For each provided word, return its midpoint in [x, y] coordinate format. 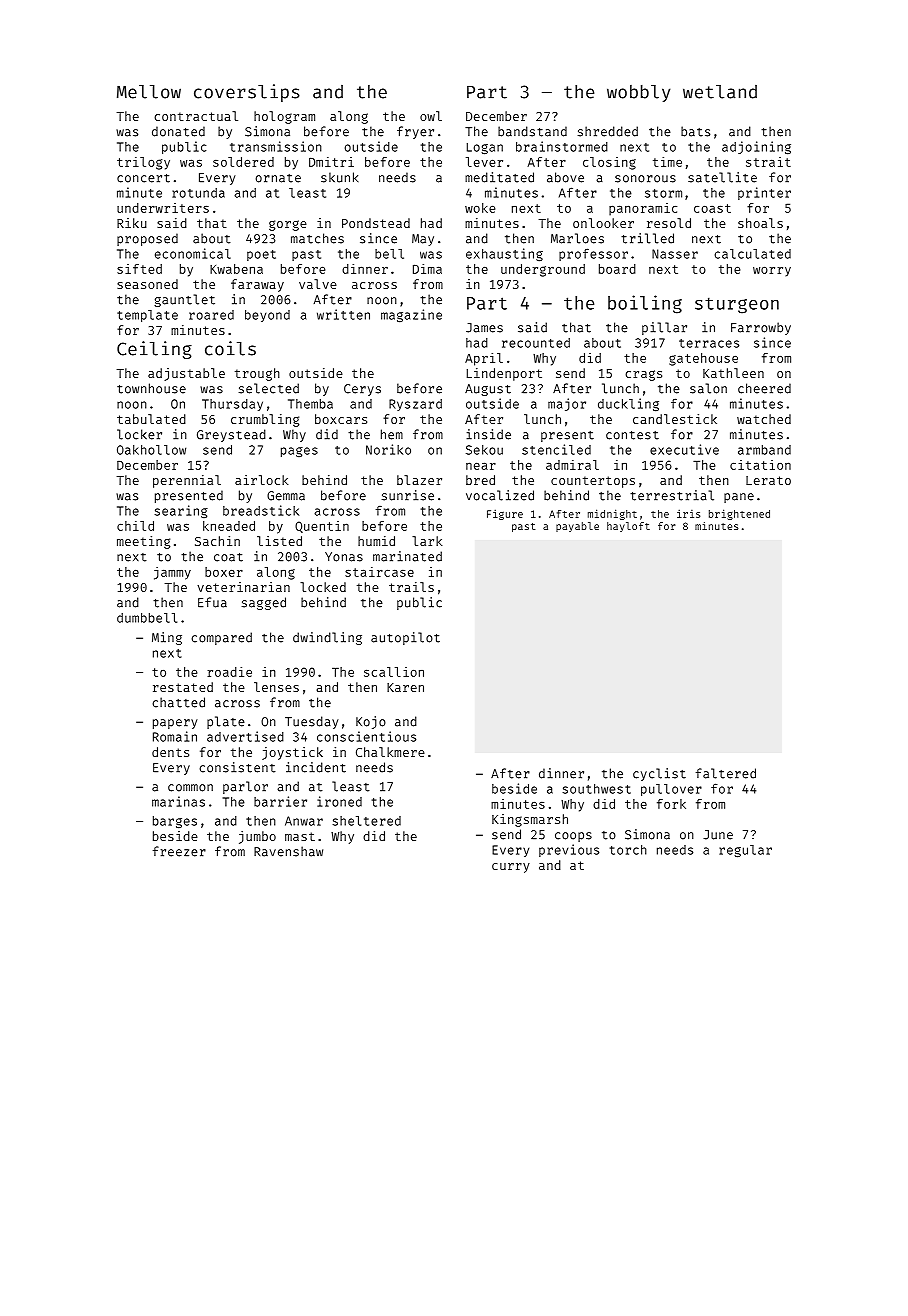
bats [695, 131]
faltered [726, 773]
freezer [179, 851]
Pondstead [376, 223]
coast [712, 208]
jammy [172, 573]
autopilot [405, 638]
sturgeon [737, 305]
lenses [276, 687]
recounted [536, 343]
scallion [394, 672]
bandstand [532, 131]
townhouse [151, 388]
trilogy [143, 163]
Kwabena [236, 269]
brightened [739, 514]
